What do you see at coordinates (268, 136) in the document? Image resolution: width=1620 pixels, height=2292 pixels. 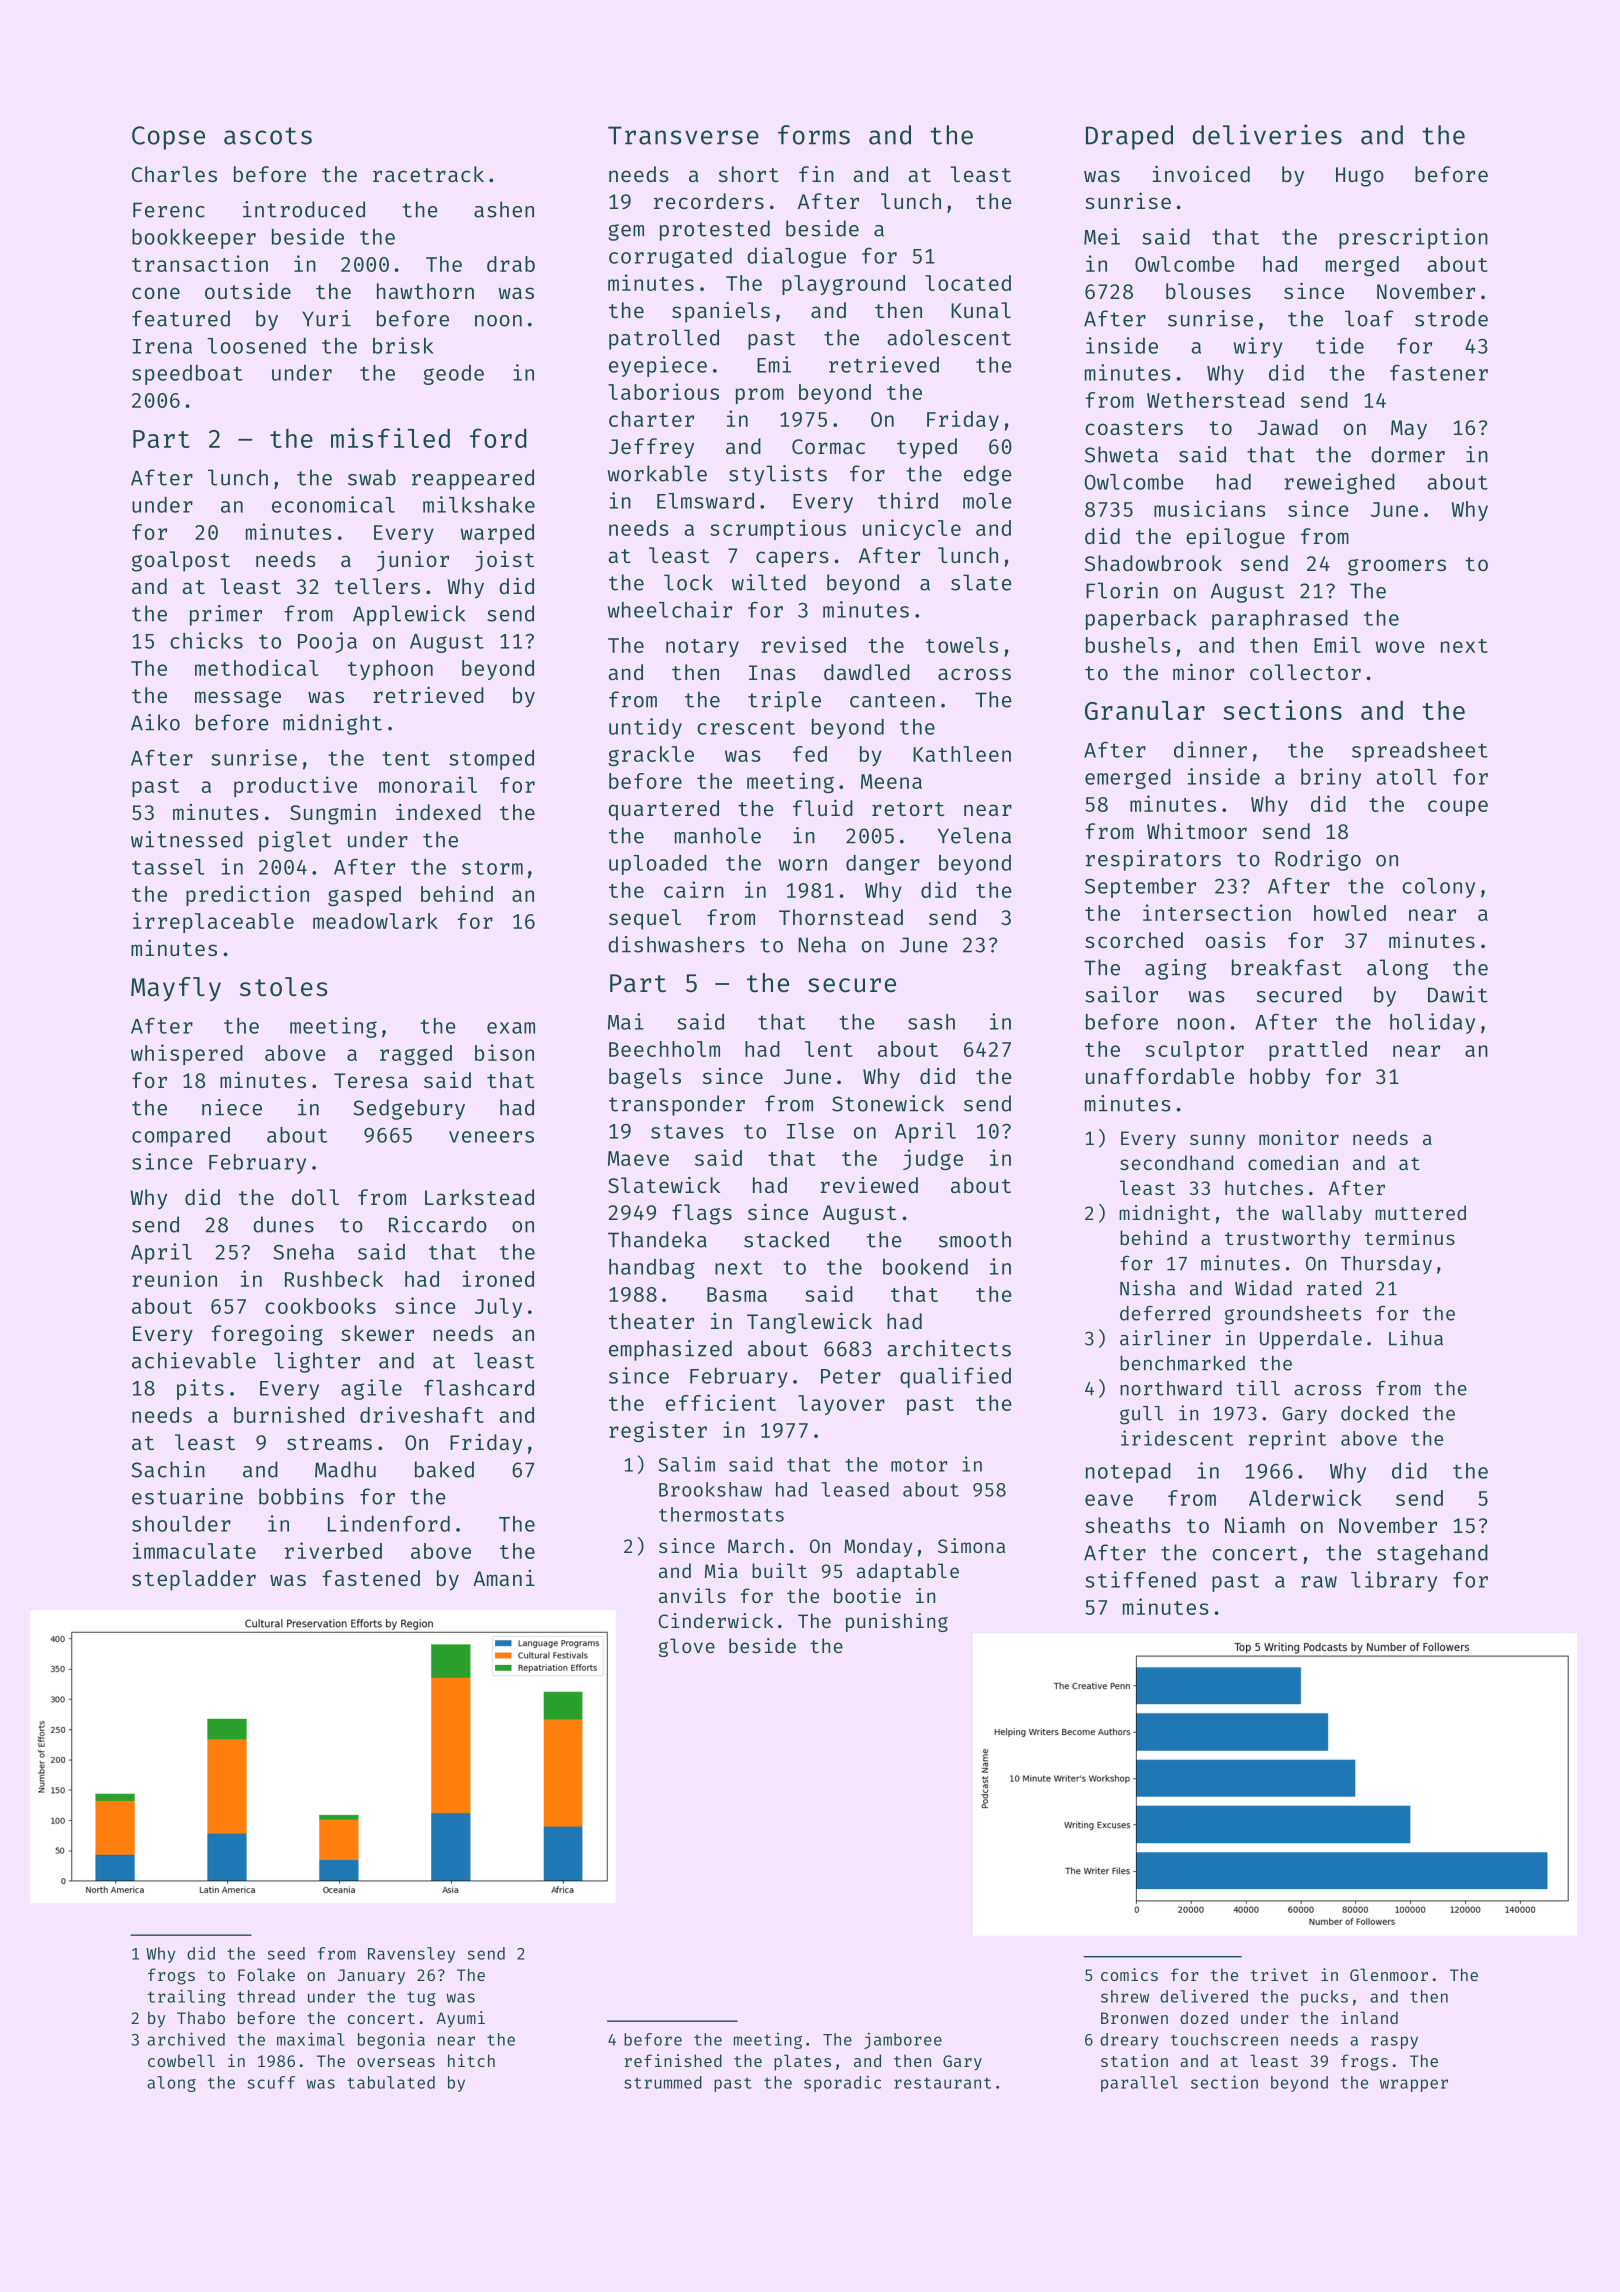 I see `ascots` at bounding box center [268, 136].
